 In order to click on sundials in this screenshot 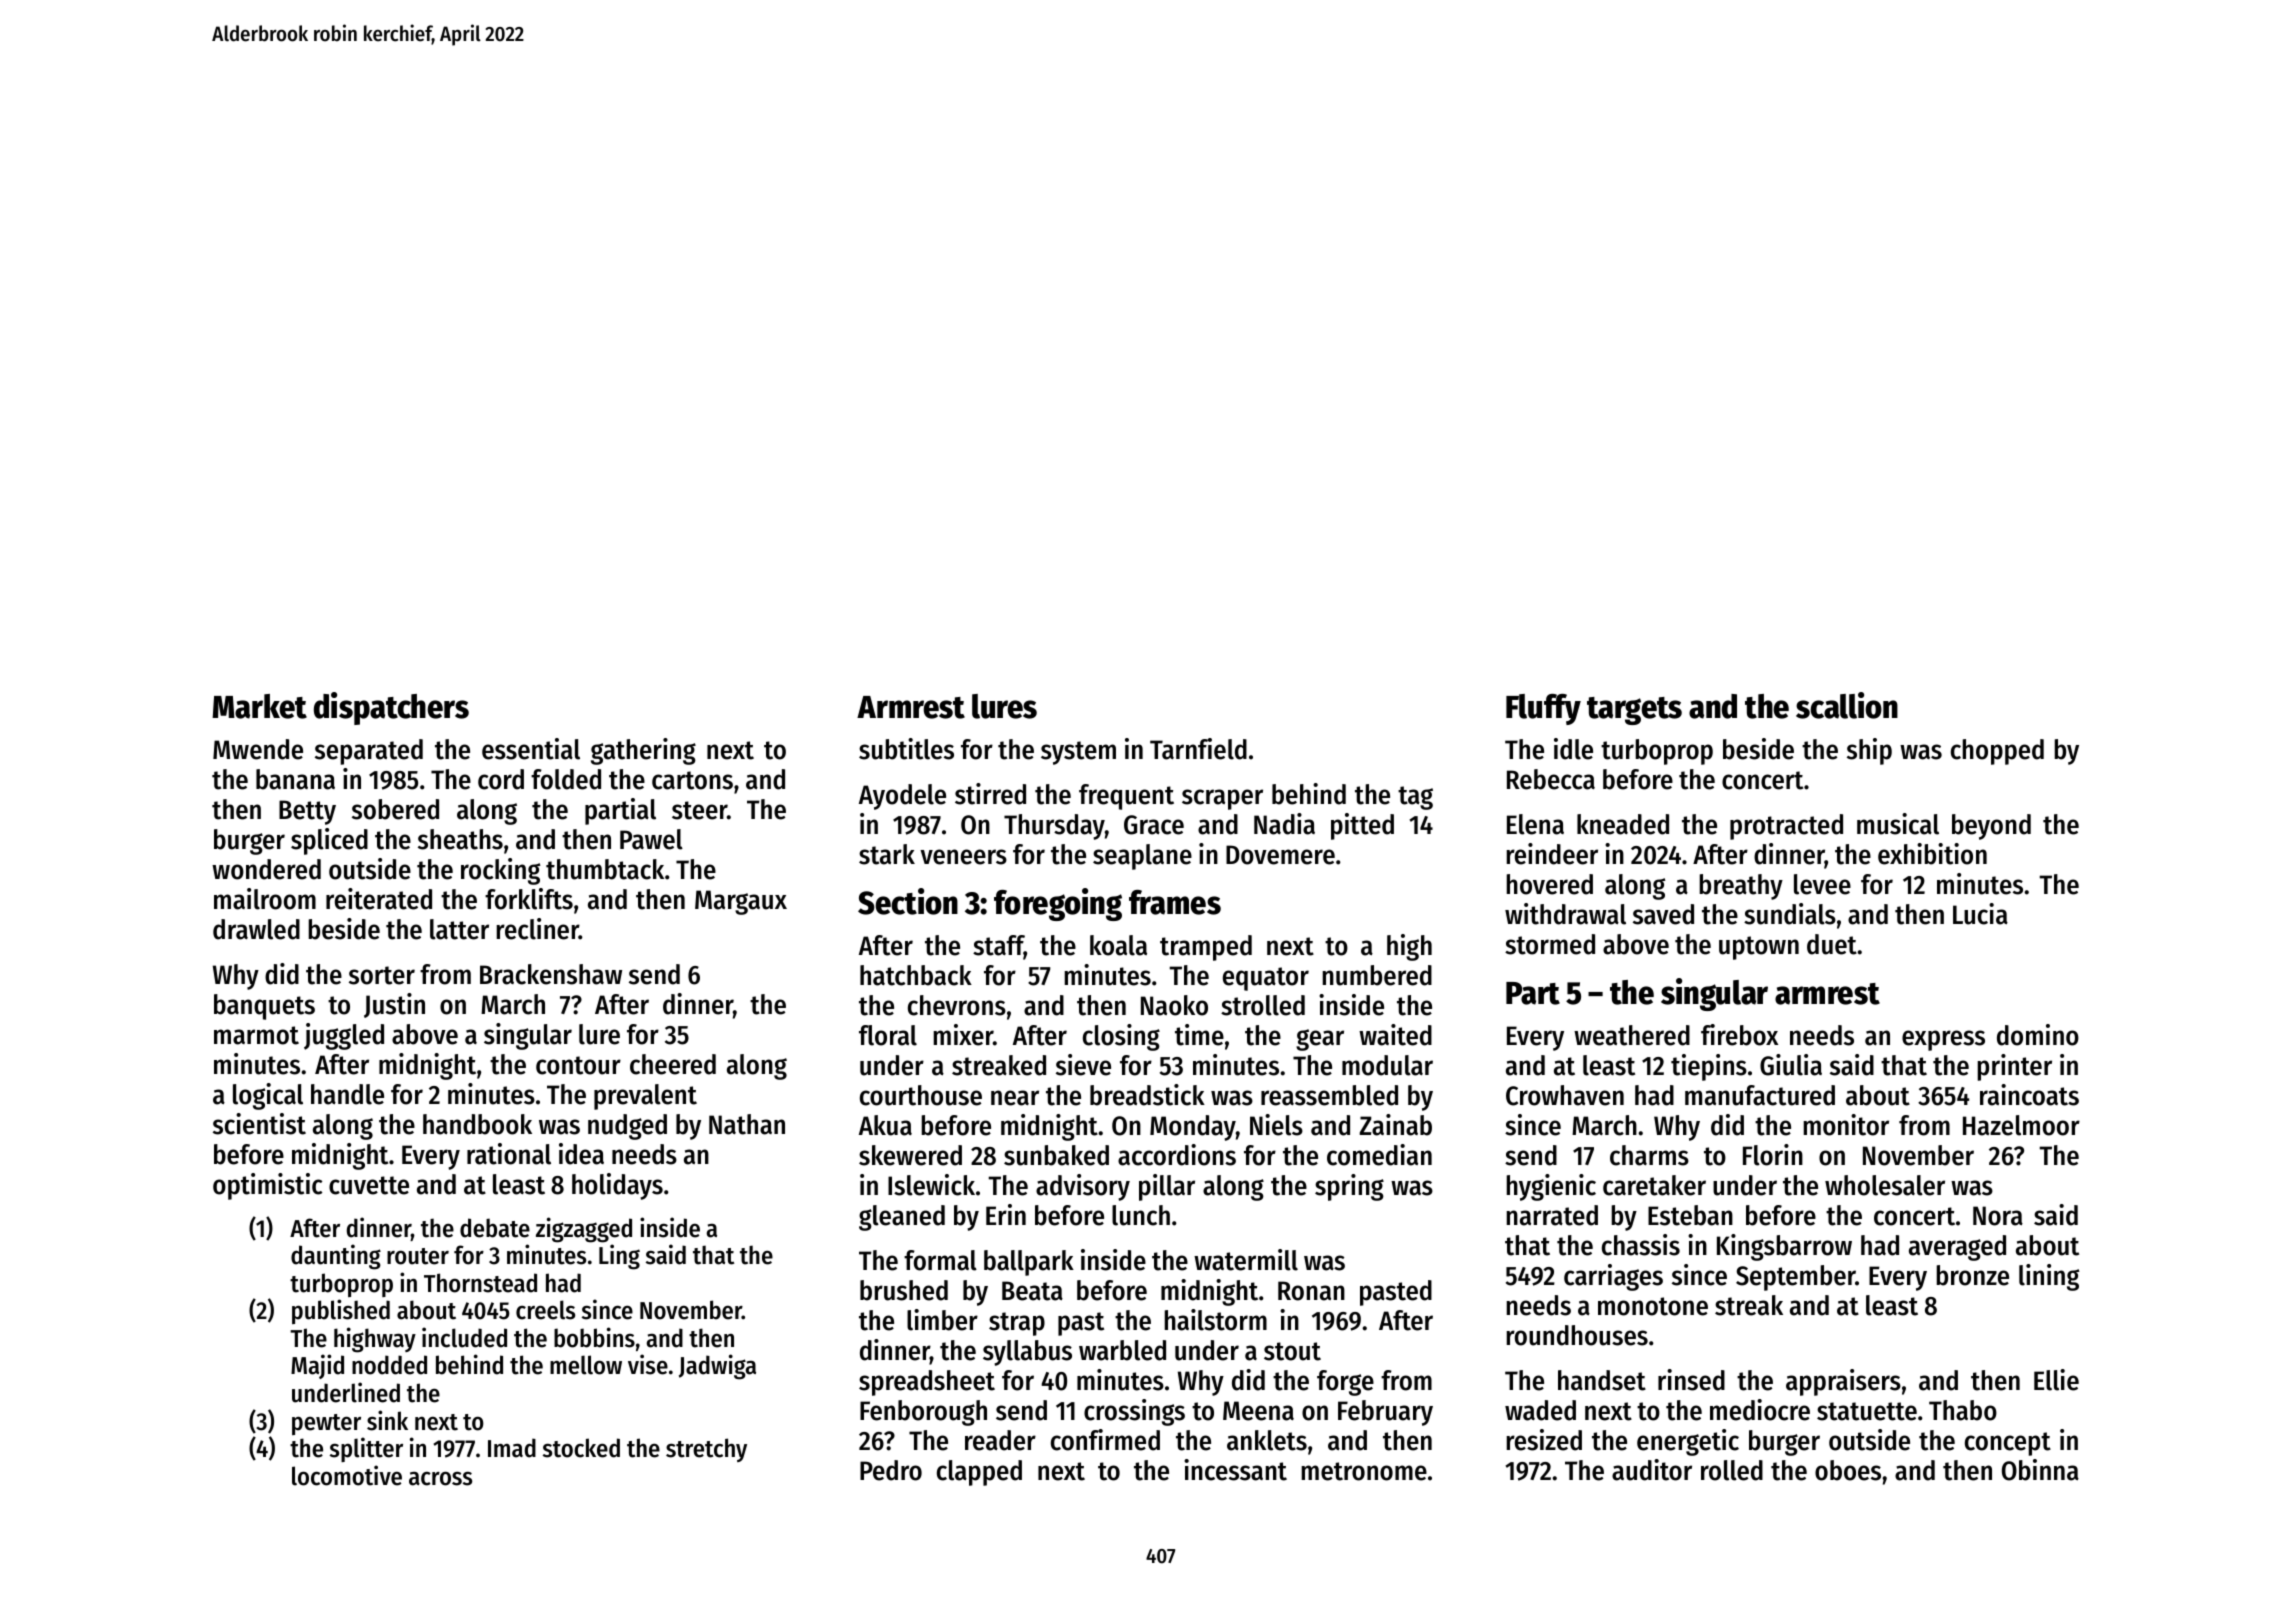, I will do `click(1790, 914)`.
